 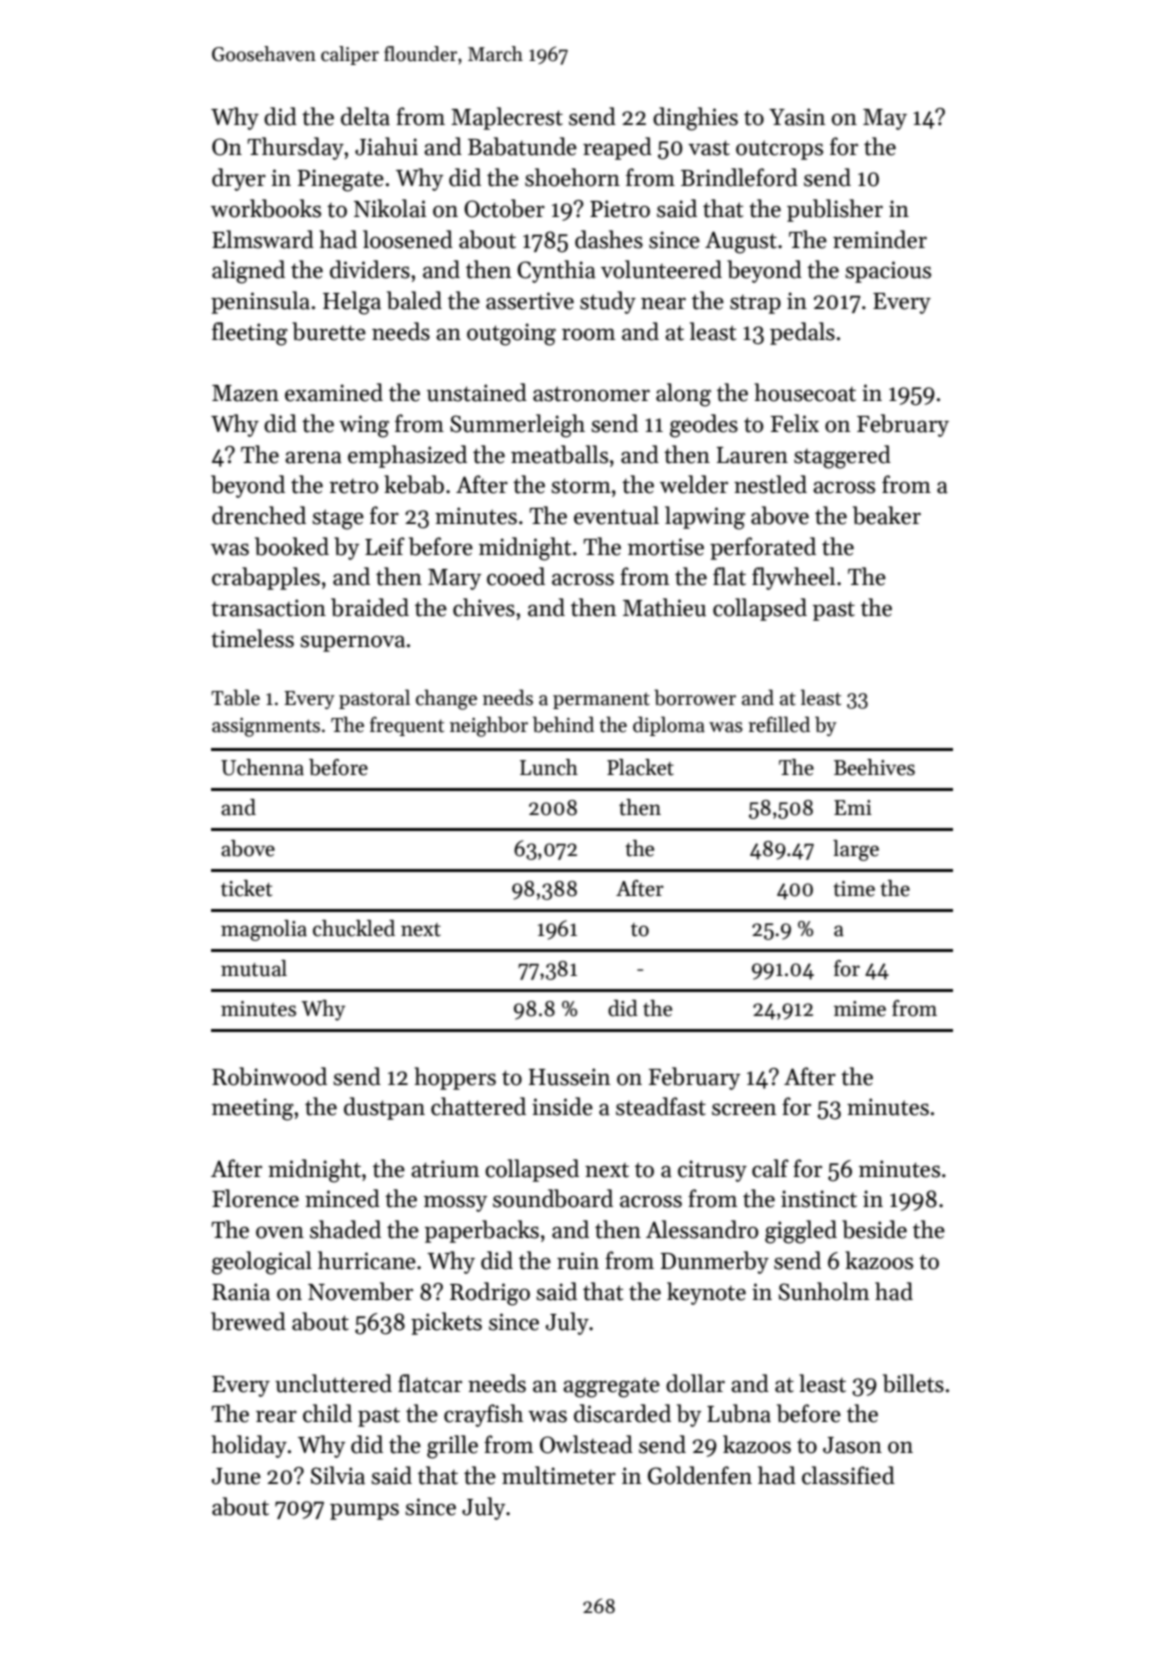 I want to click on classified, so click(x=848, y=1475).
